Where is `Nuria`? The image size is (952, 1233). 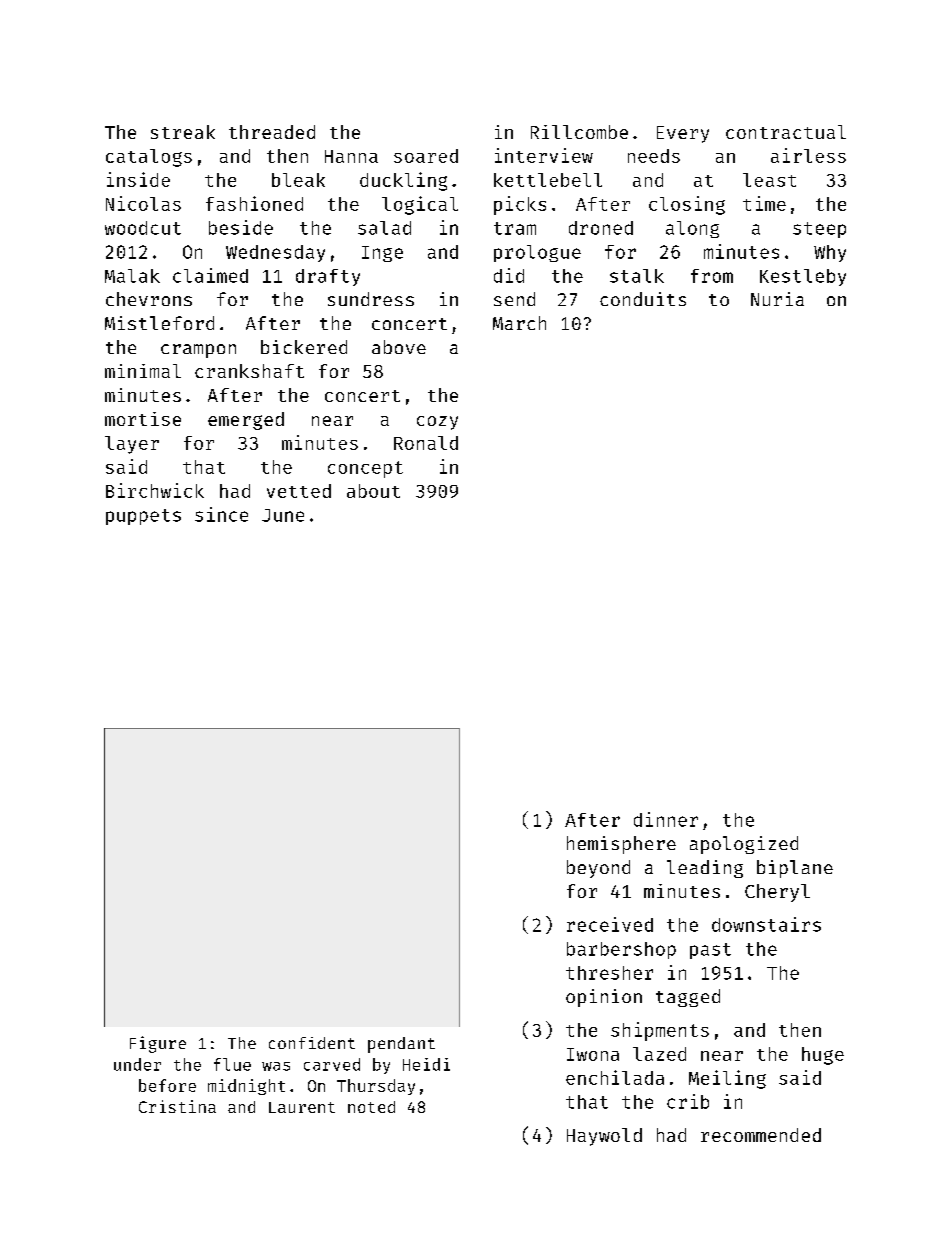
Nuria is located at coordinates (777, 299).
